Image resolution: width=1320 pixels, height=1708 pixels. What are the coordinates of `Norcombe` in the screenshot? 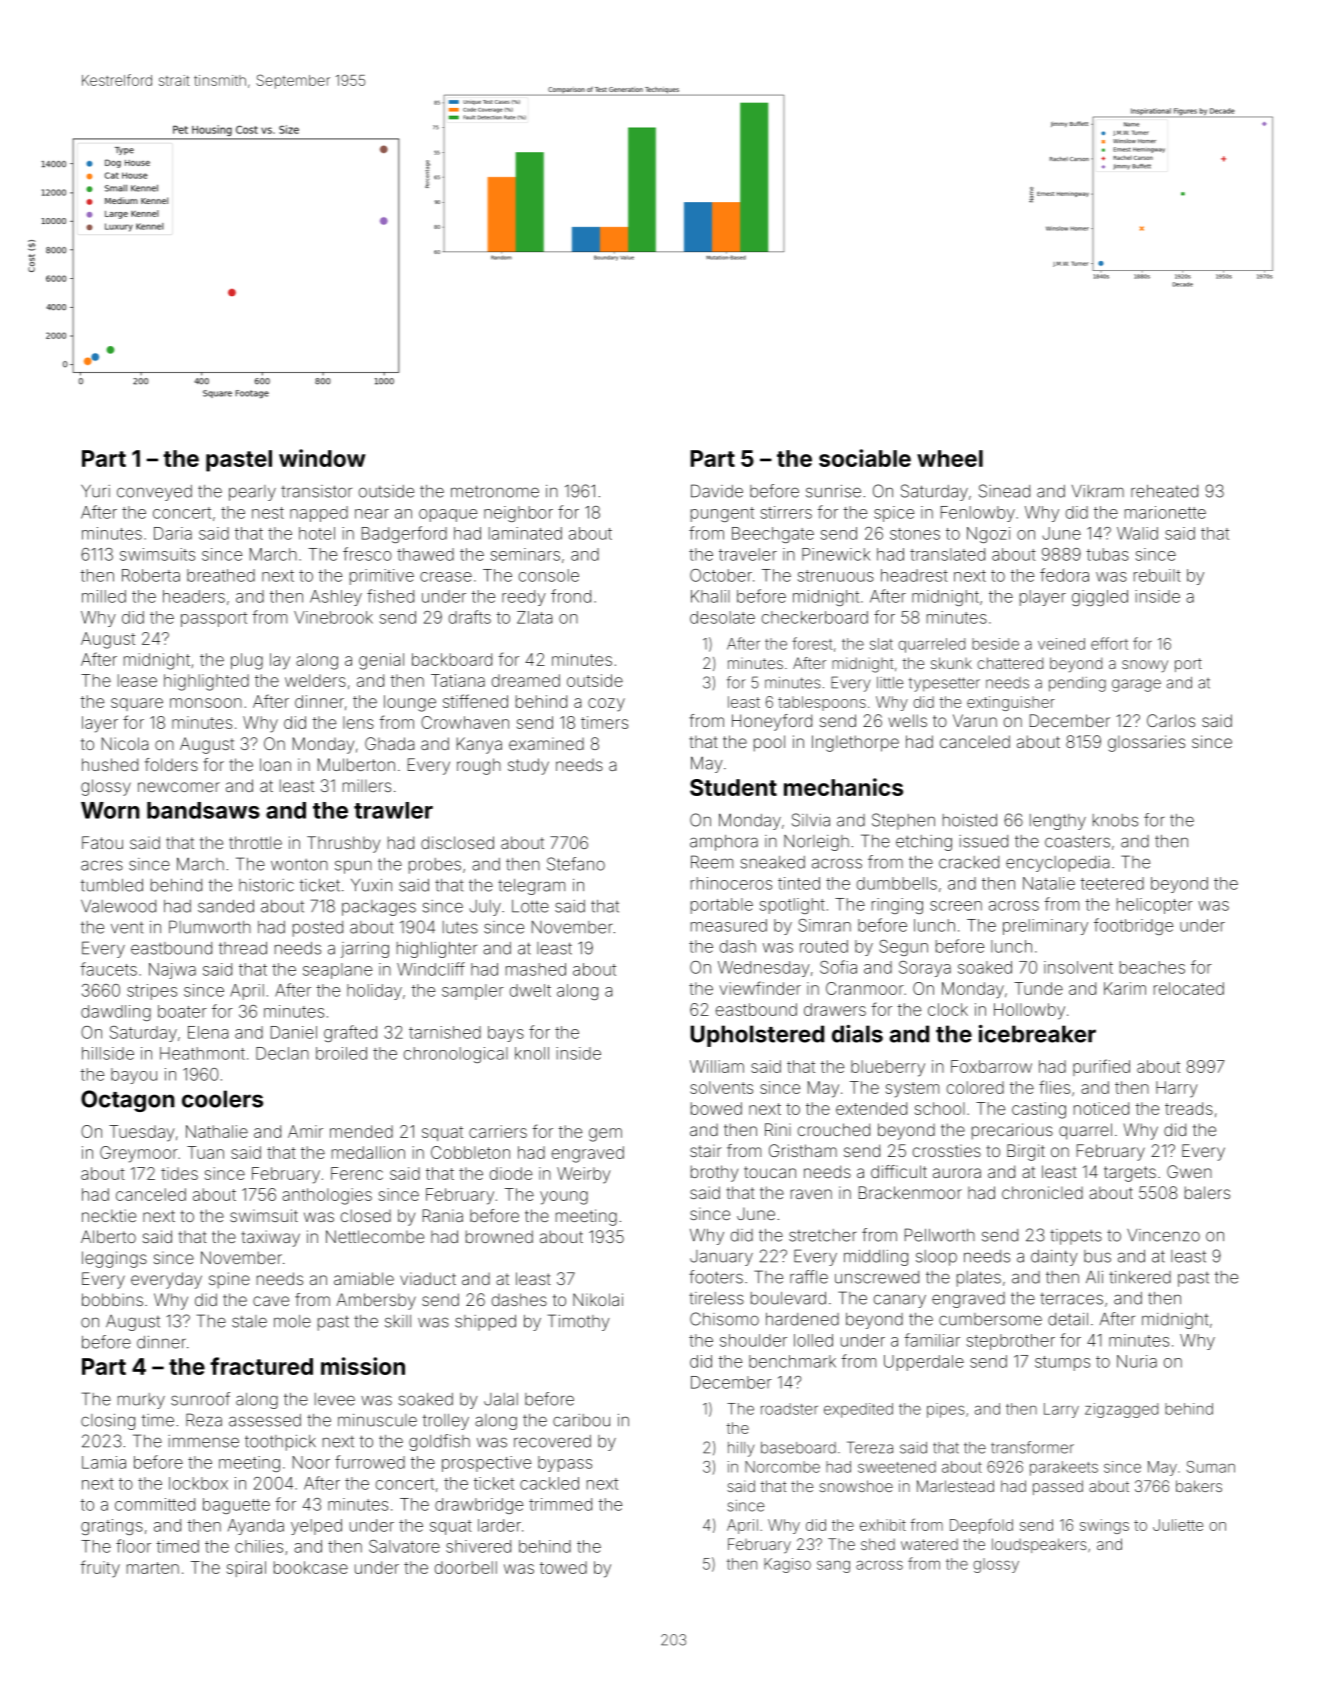 It's located at (782, 1467).
